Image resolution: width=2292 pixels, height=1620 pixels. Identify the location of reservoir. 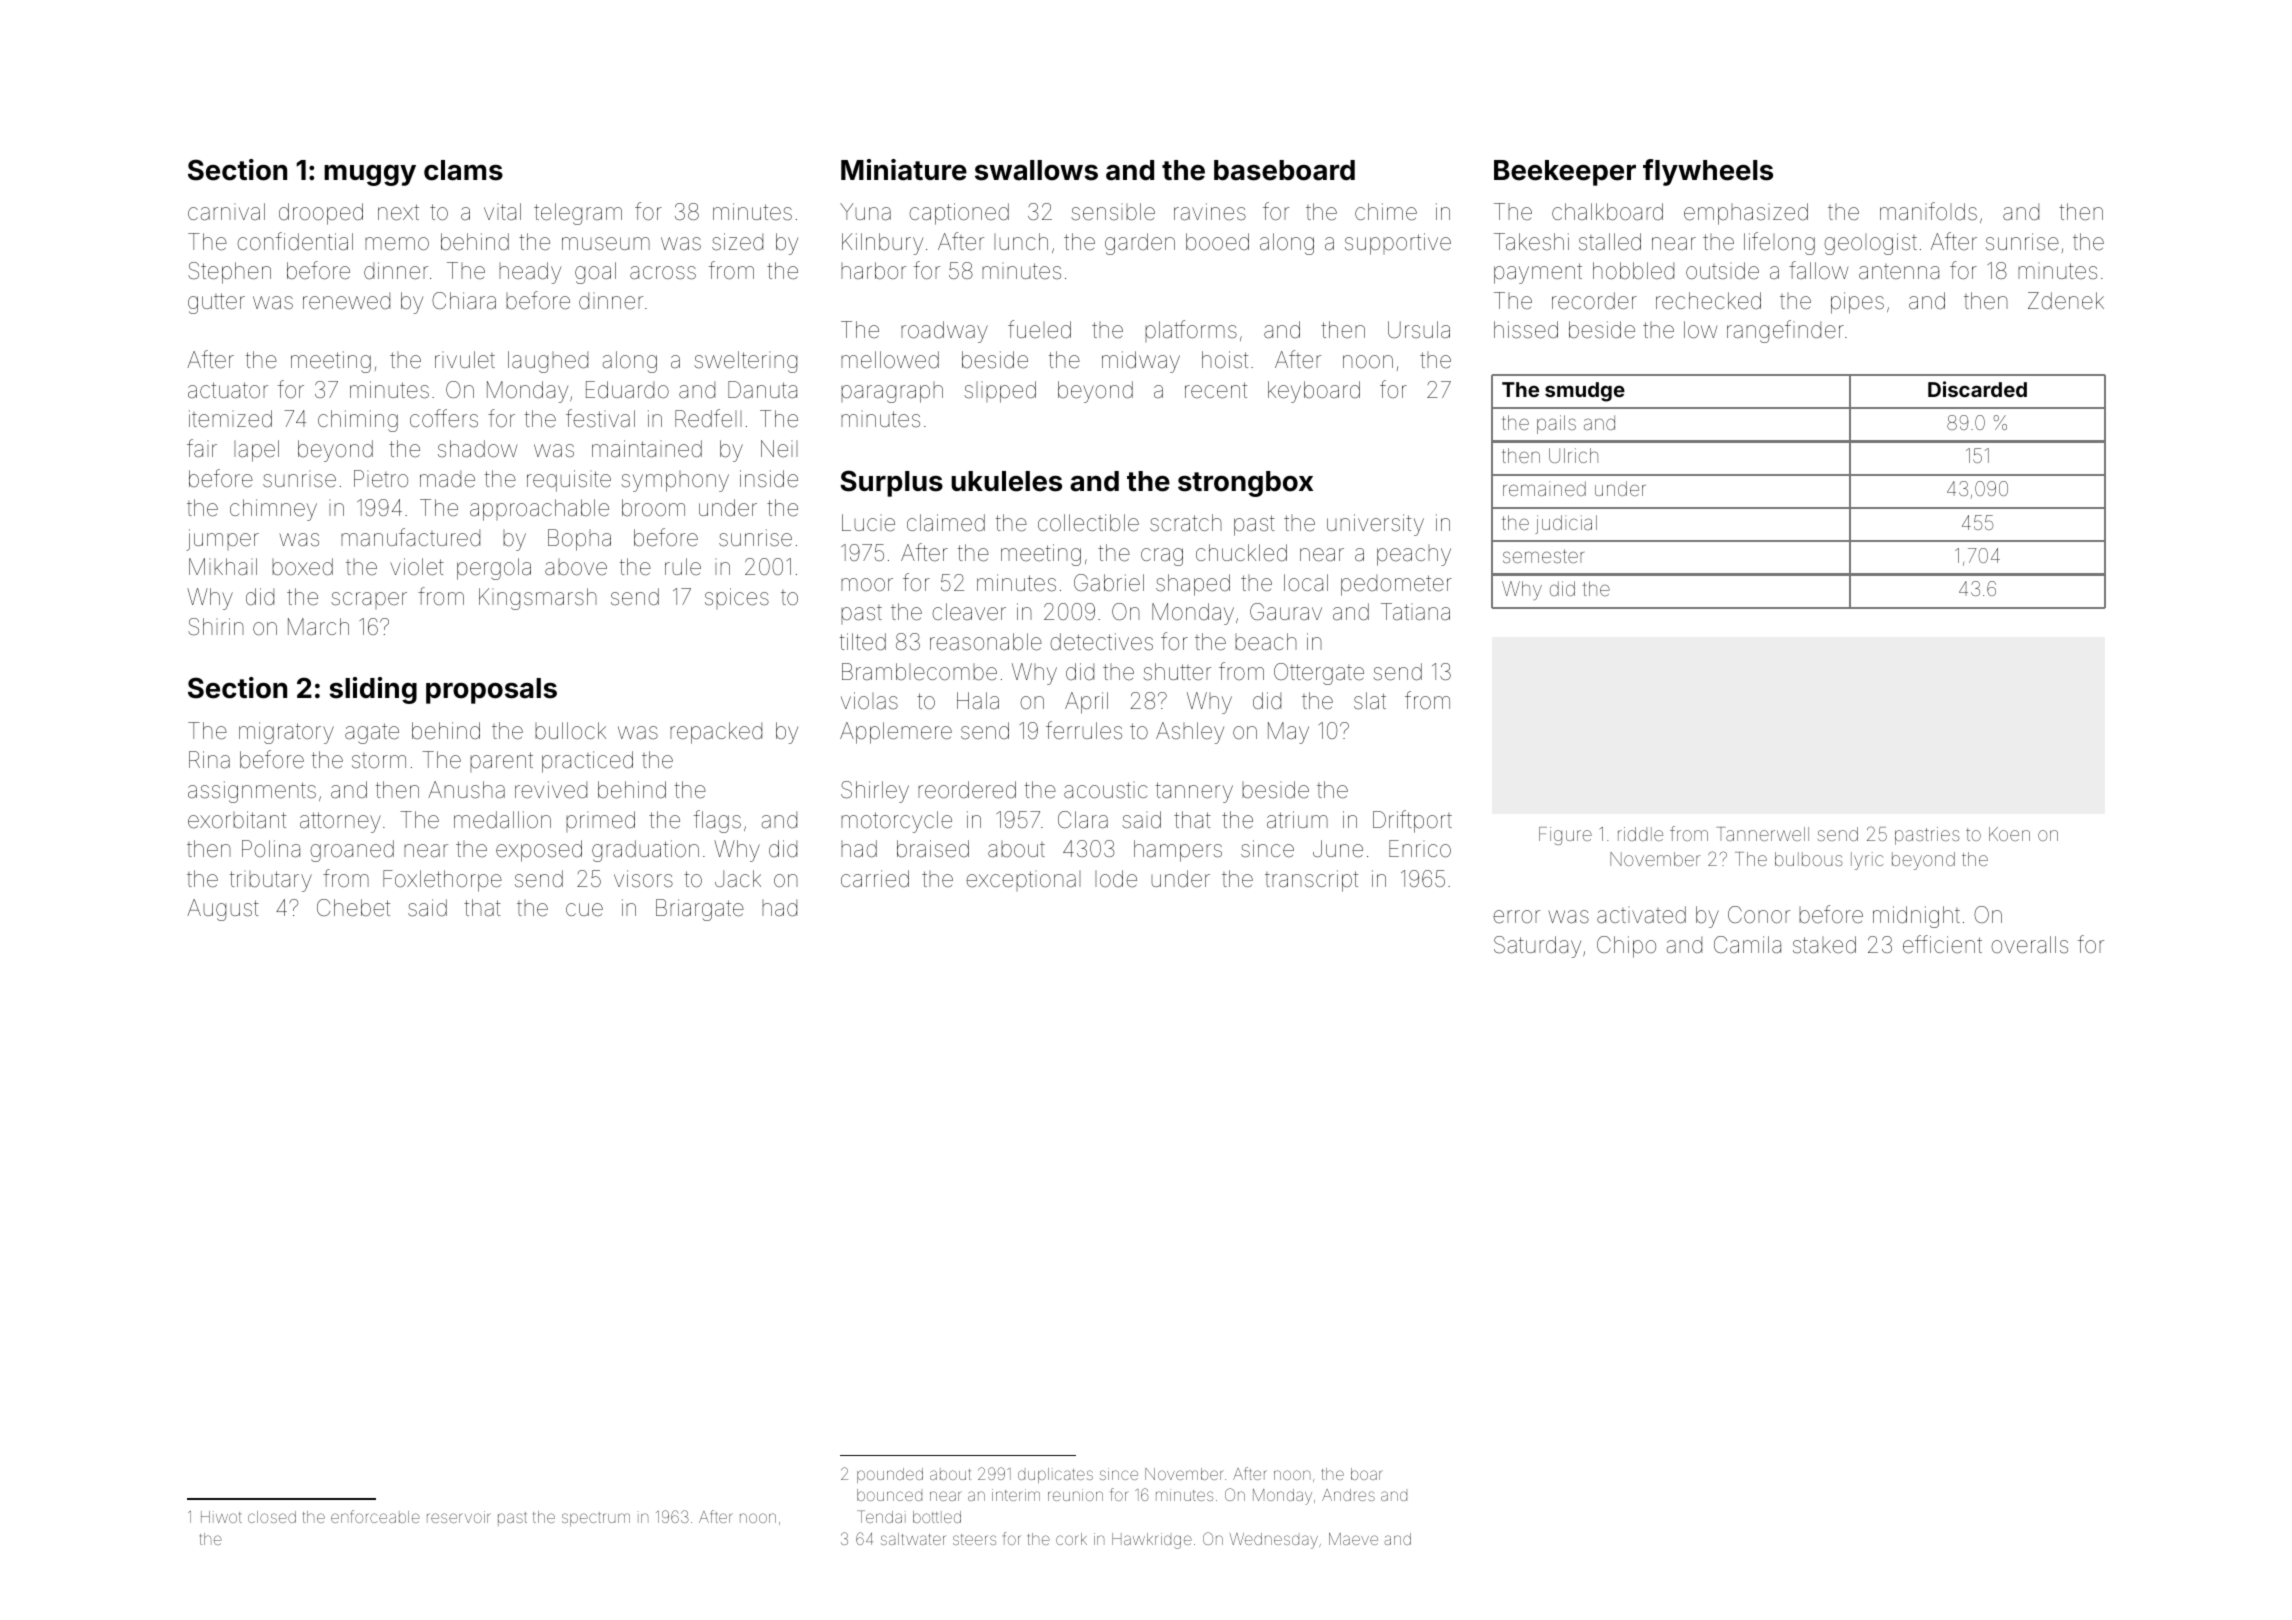
(459, 1517).
